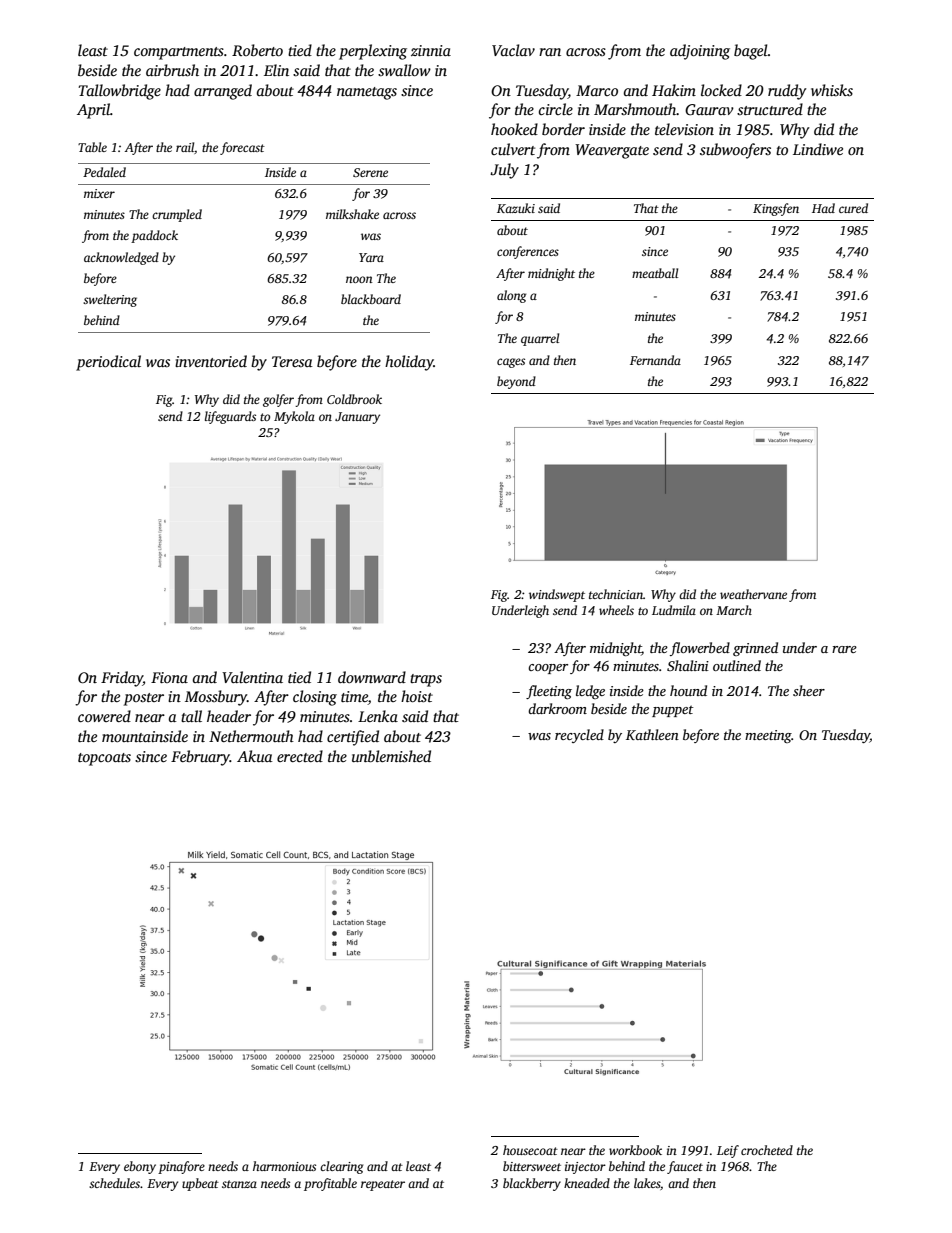 The width and height of the screenshot is (952, 1233). Describe the element at coordinates (341, 1167) in the screenshot. I see `clearing` at that location.
